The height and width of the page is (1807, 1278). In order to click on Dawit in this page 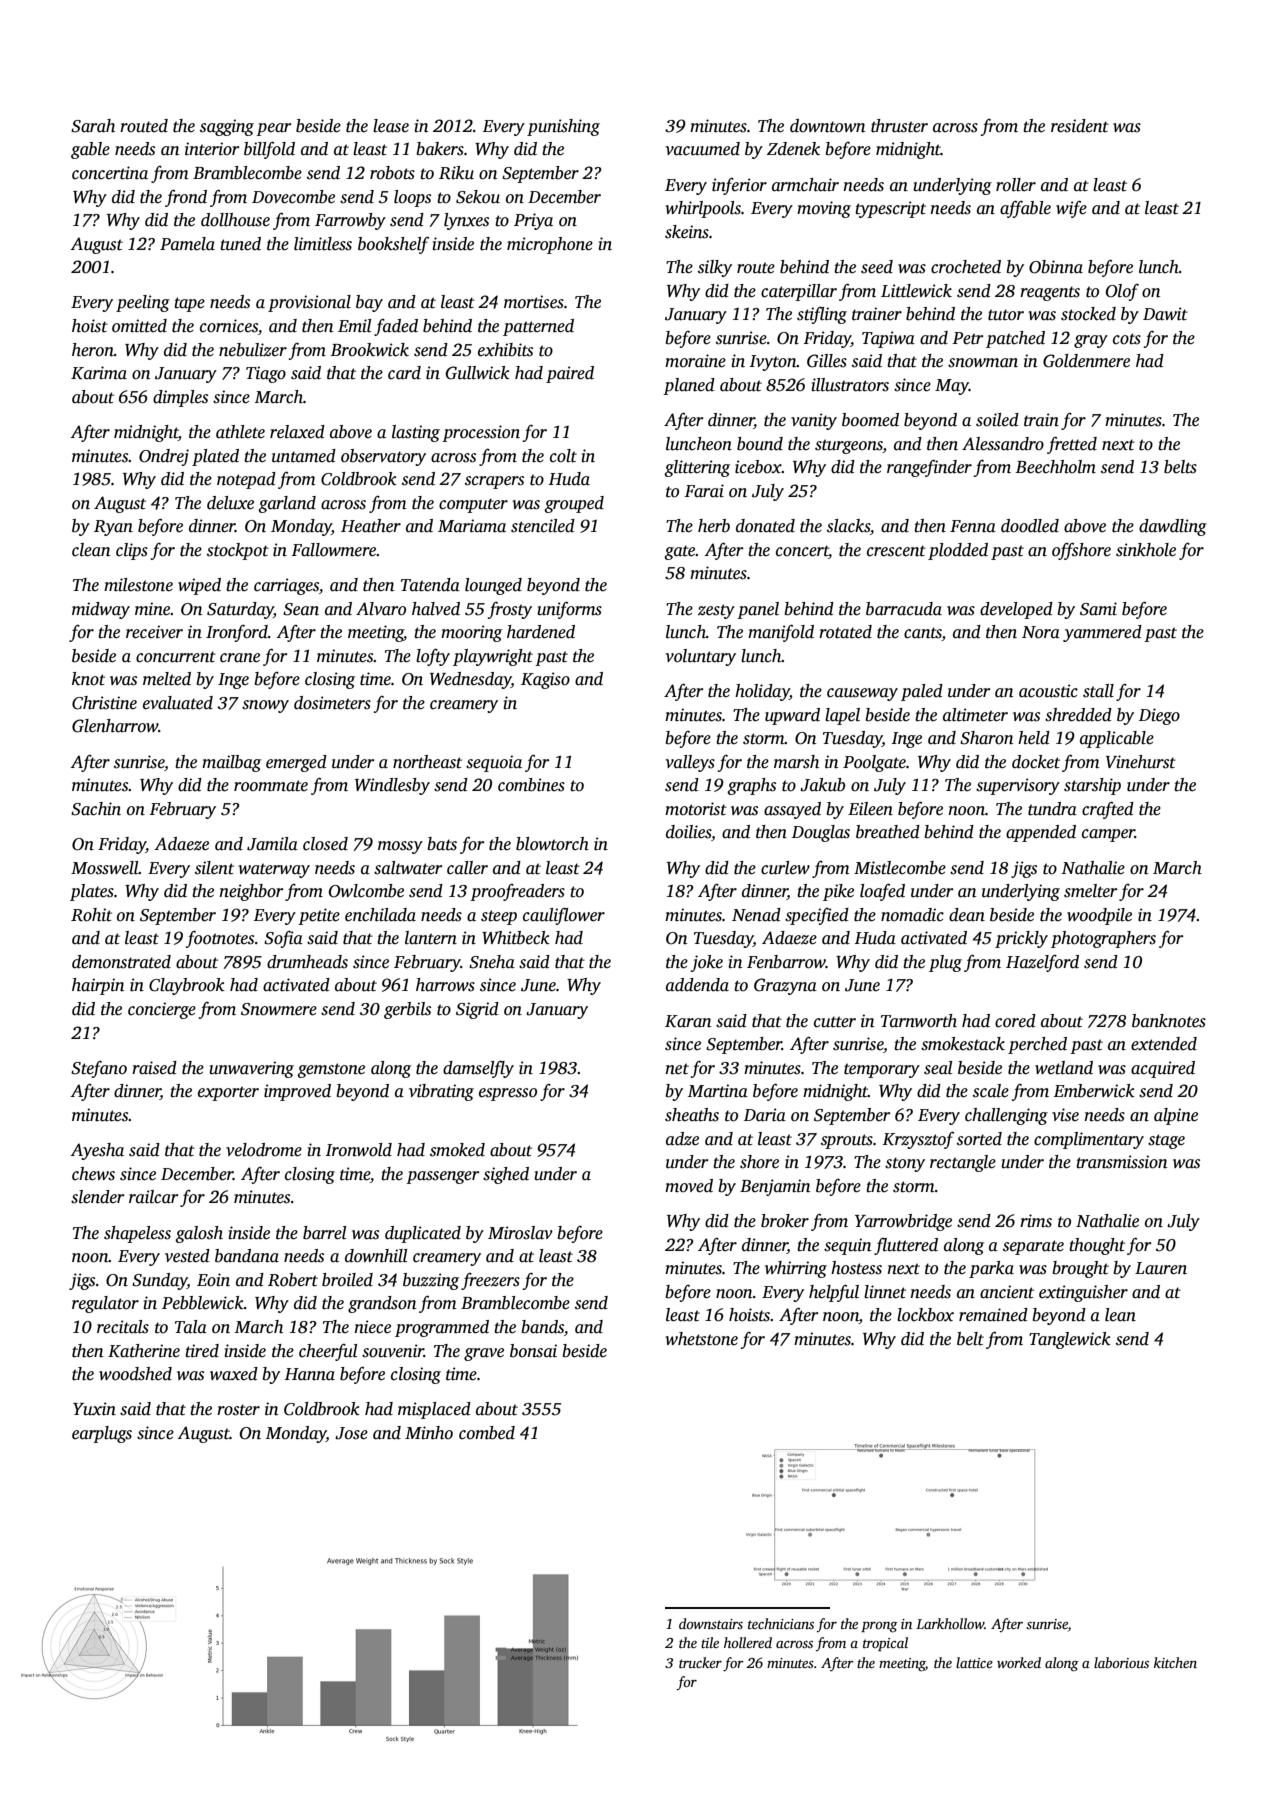, I will do `click(1165, 314)`.
